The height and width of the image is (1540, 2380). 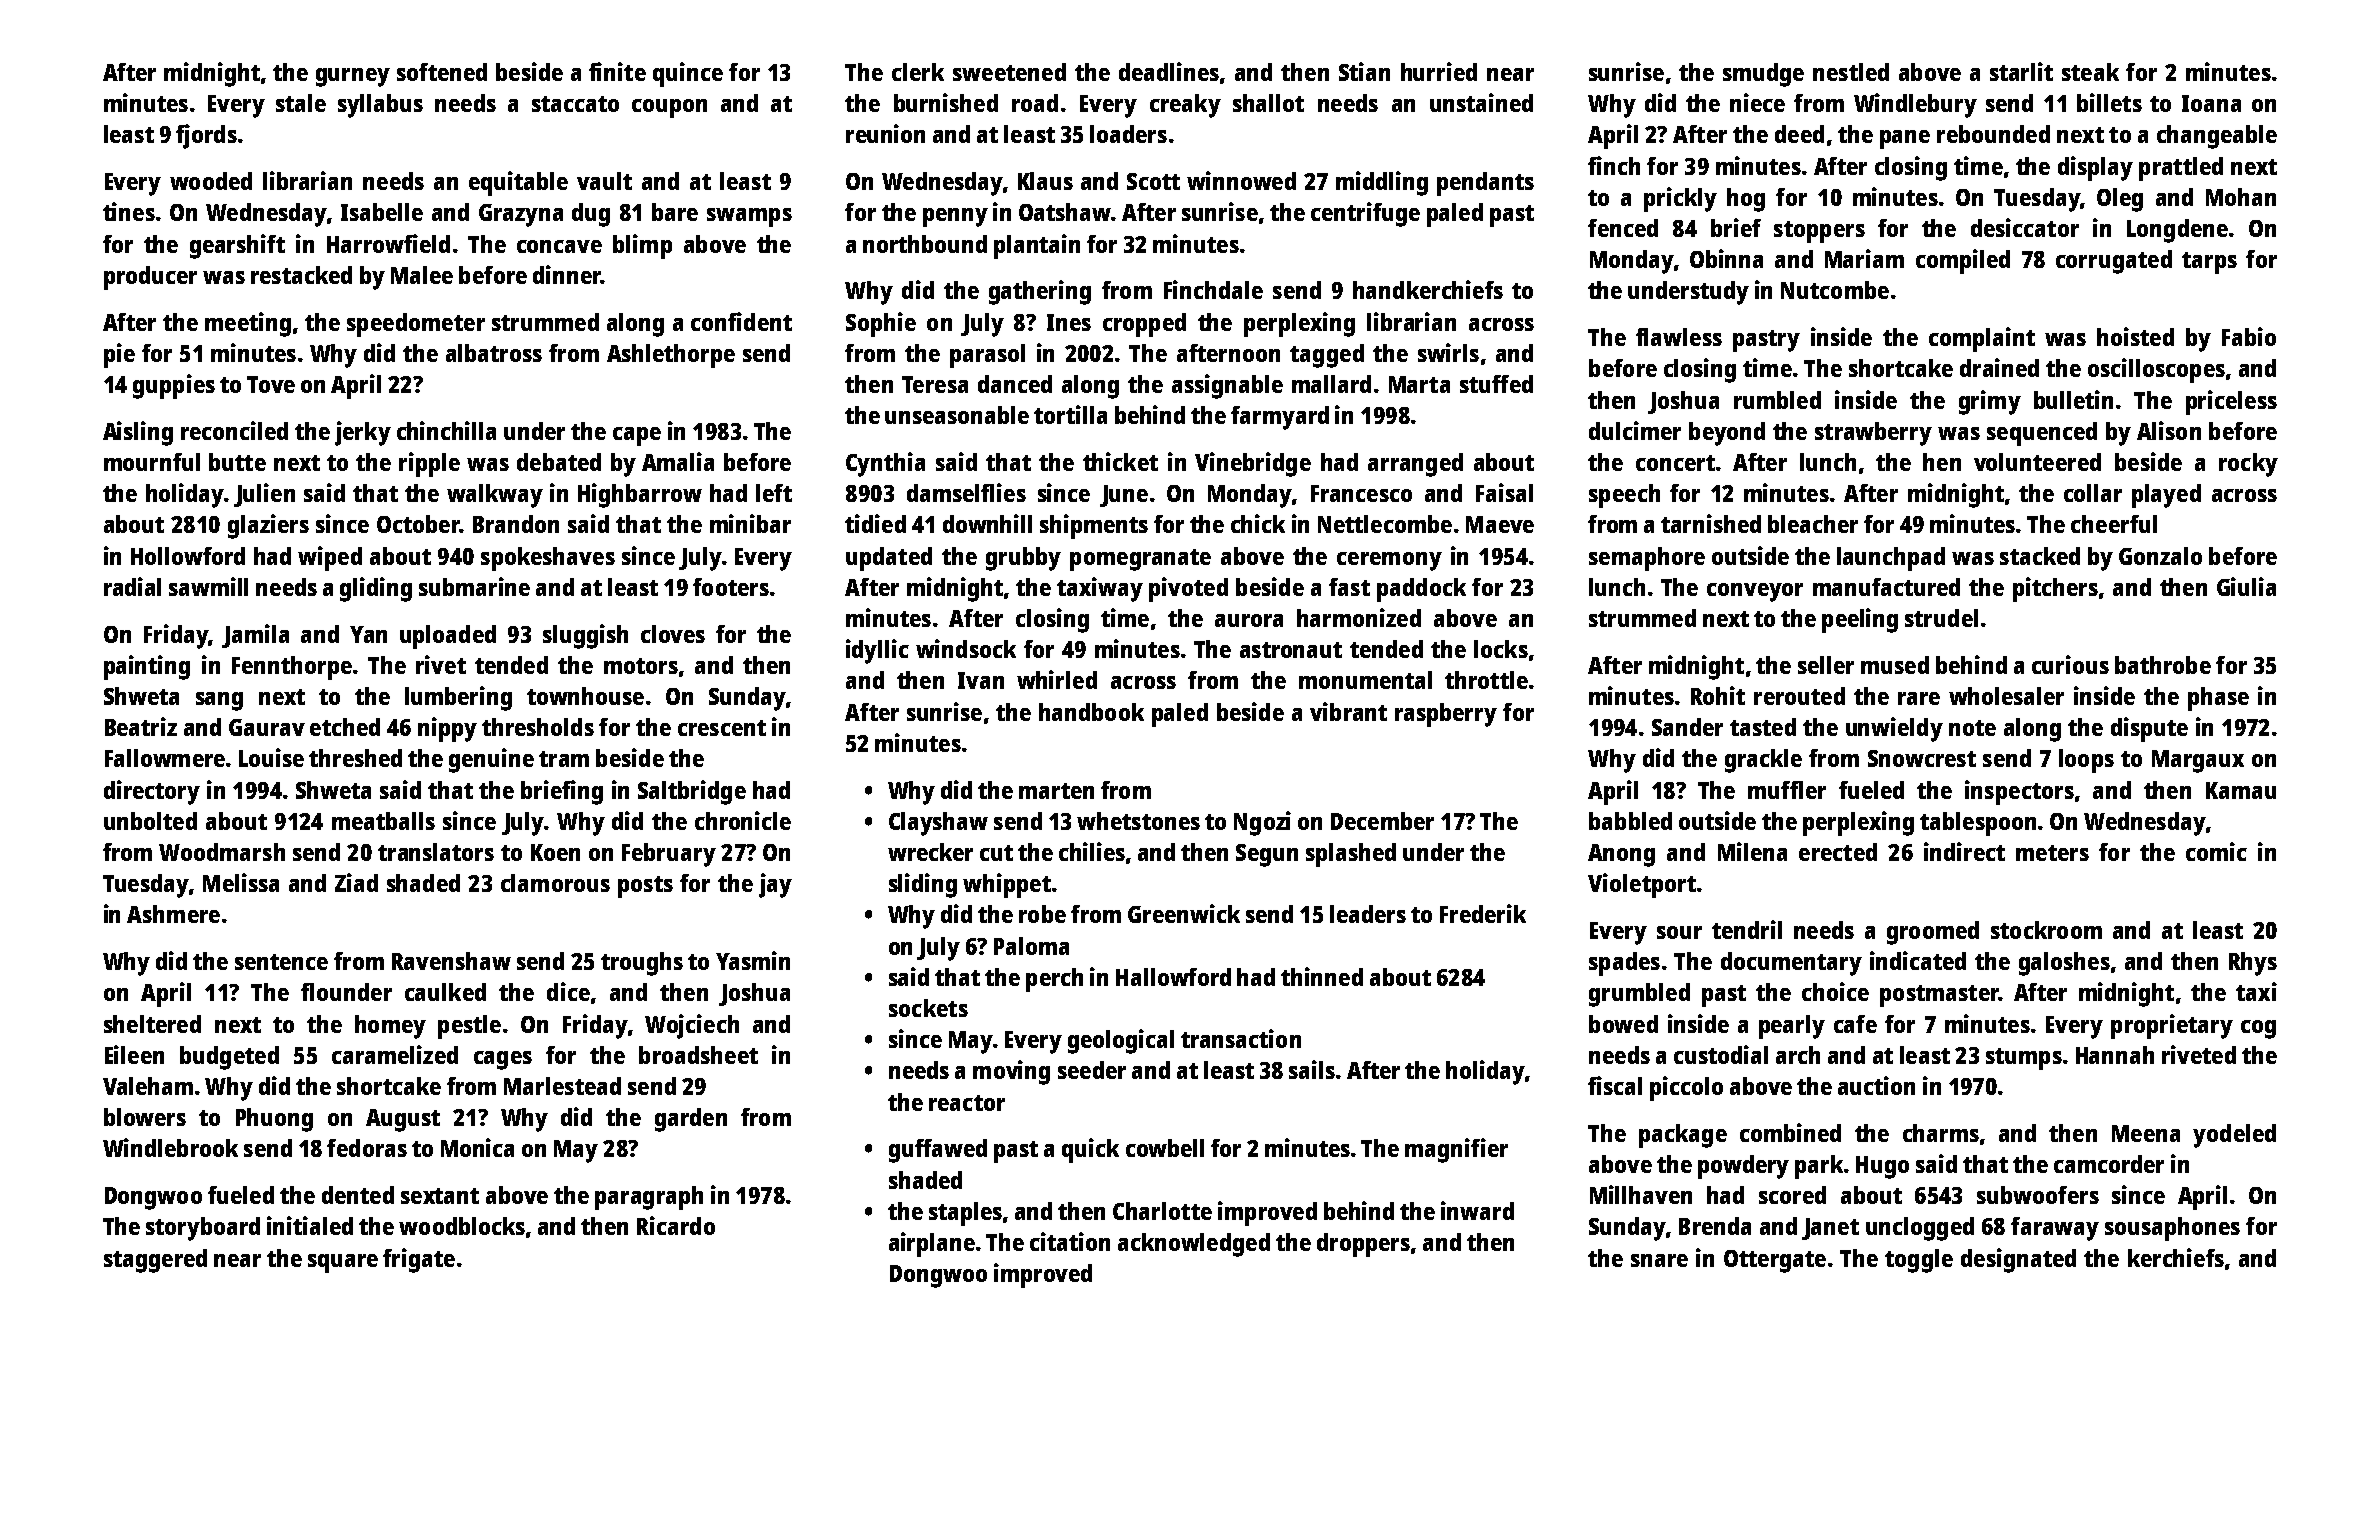 What do you see at coordinates (2135, 336) in the image?
I see `hoisted` at bounding box center [2135, 336].
